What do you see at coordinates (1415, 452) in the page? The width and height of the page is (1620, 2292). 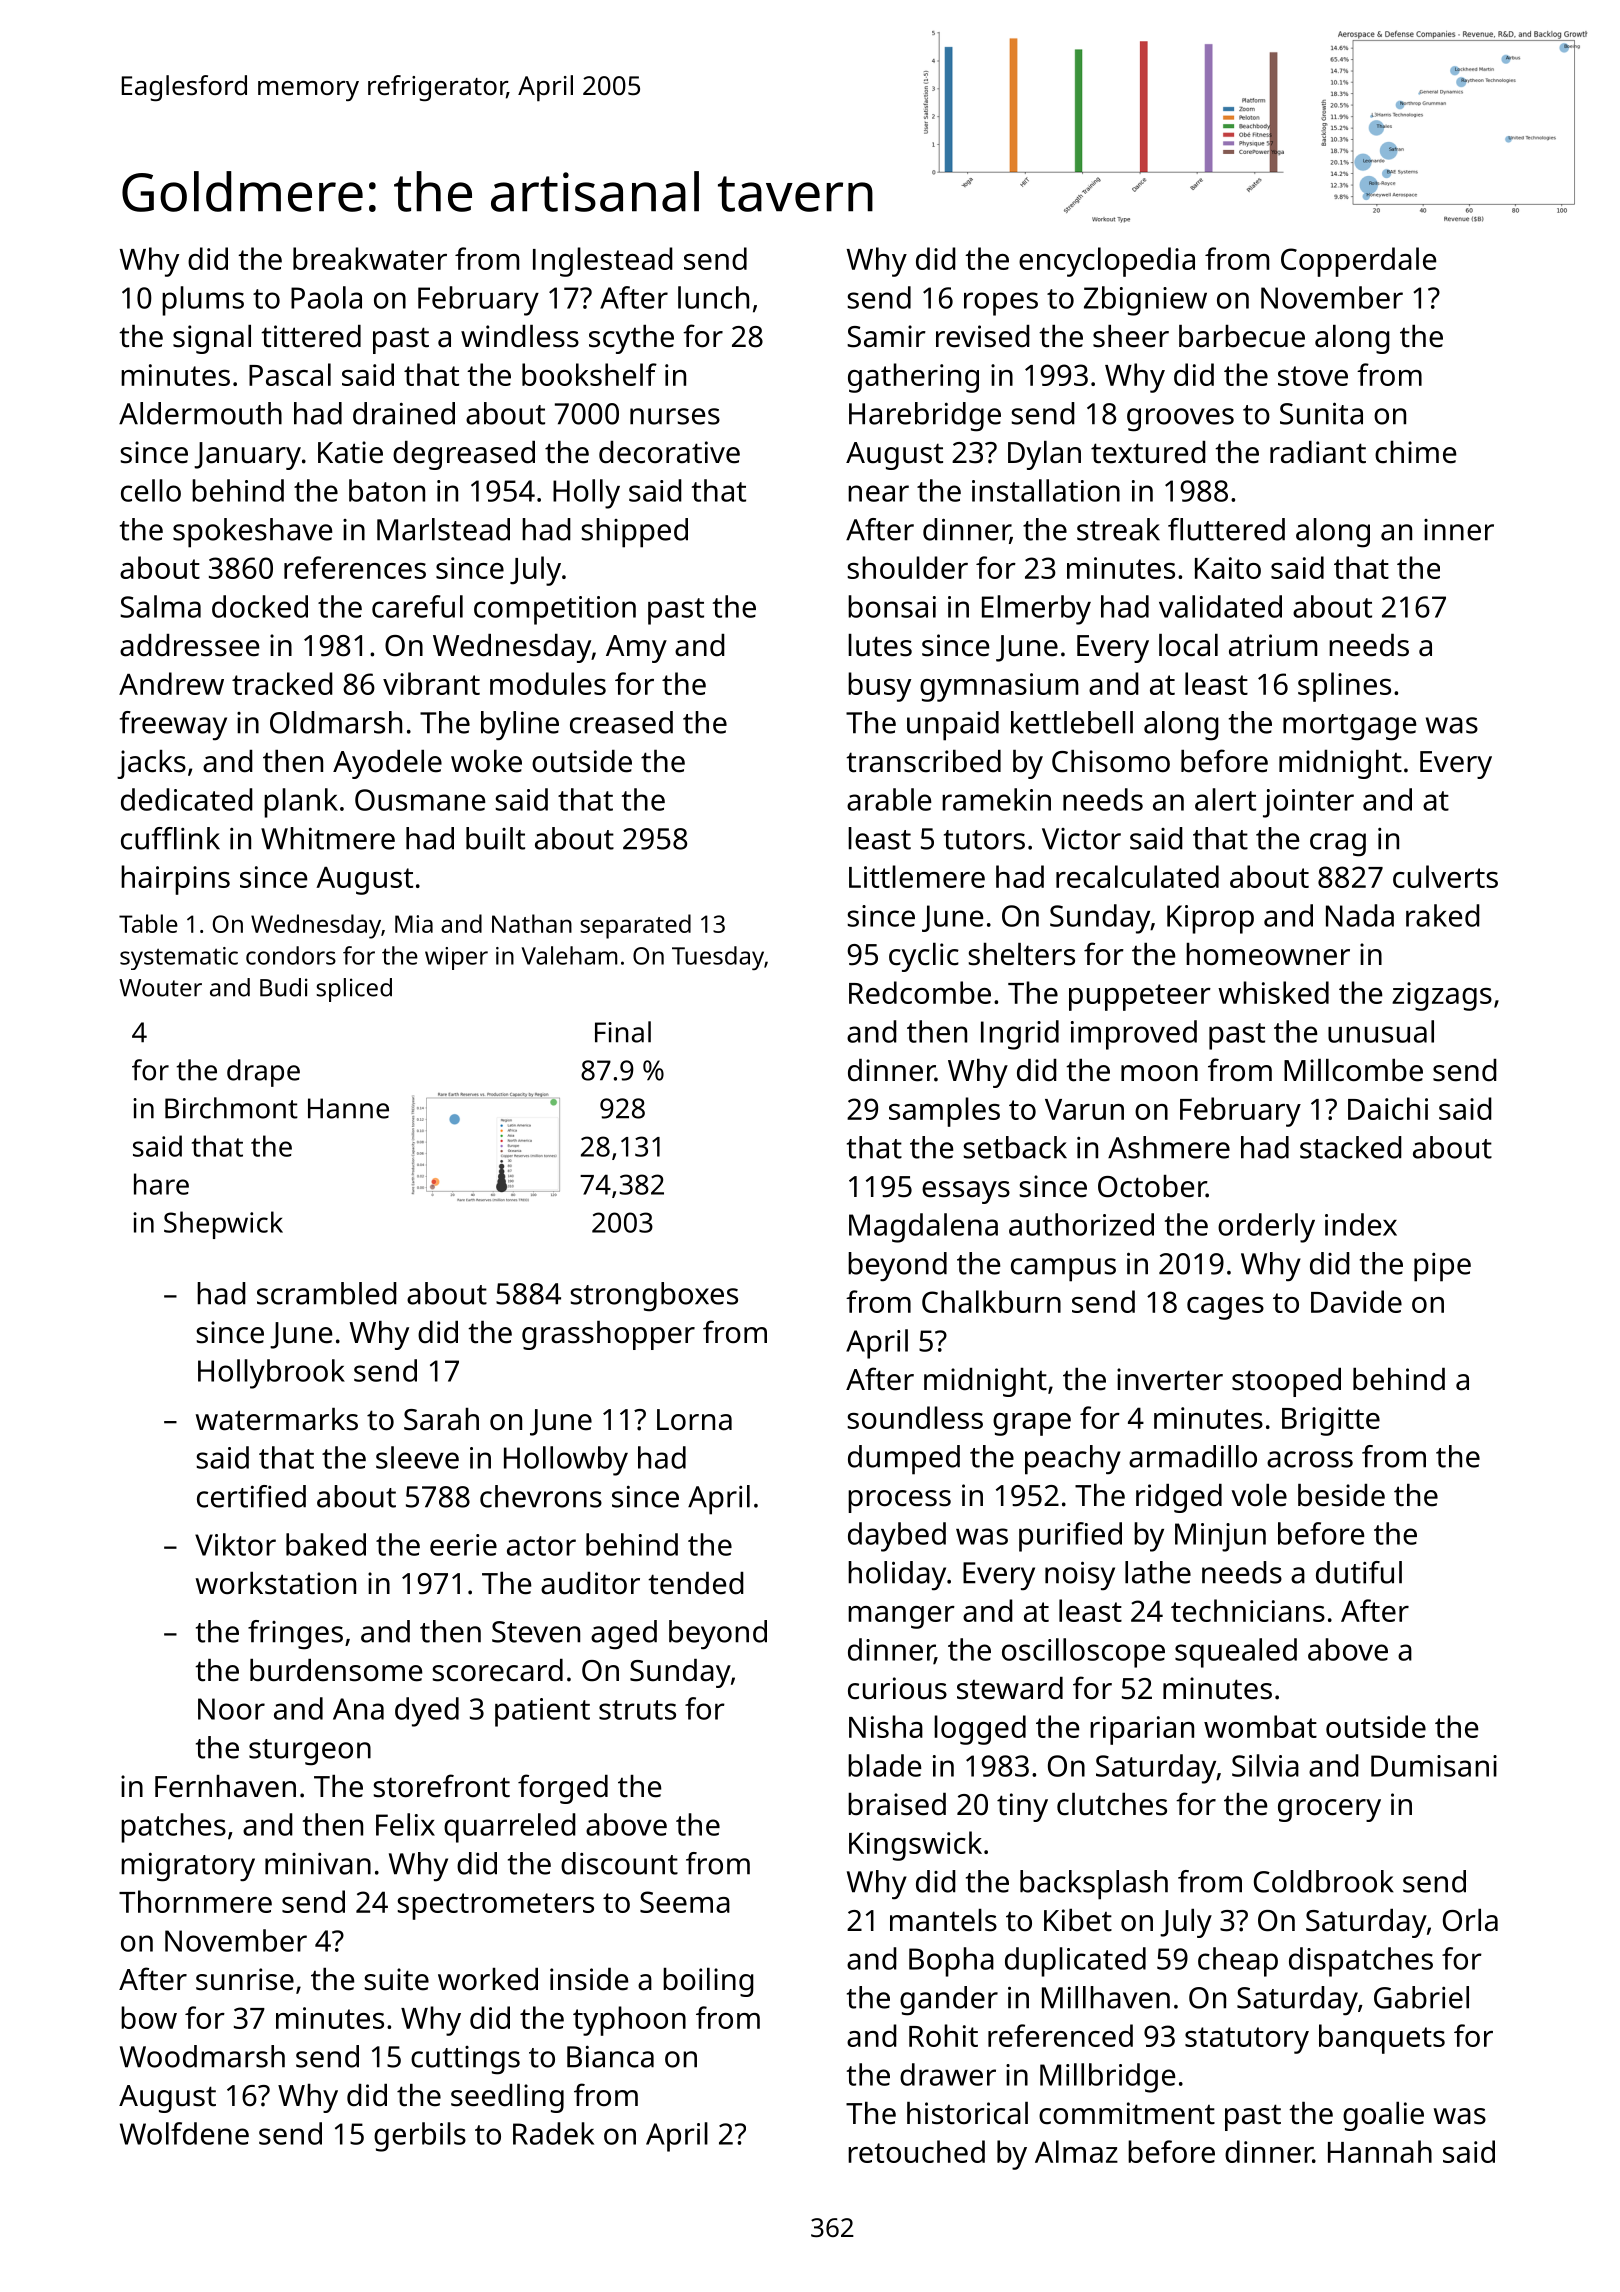 I see `chime` at bounding box center [1415, 452].
